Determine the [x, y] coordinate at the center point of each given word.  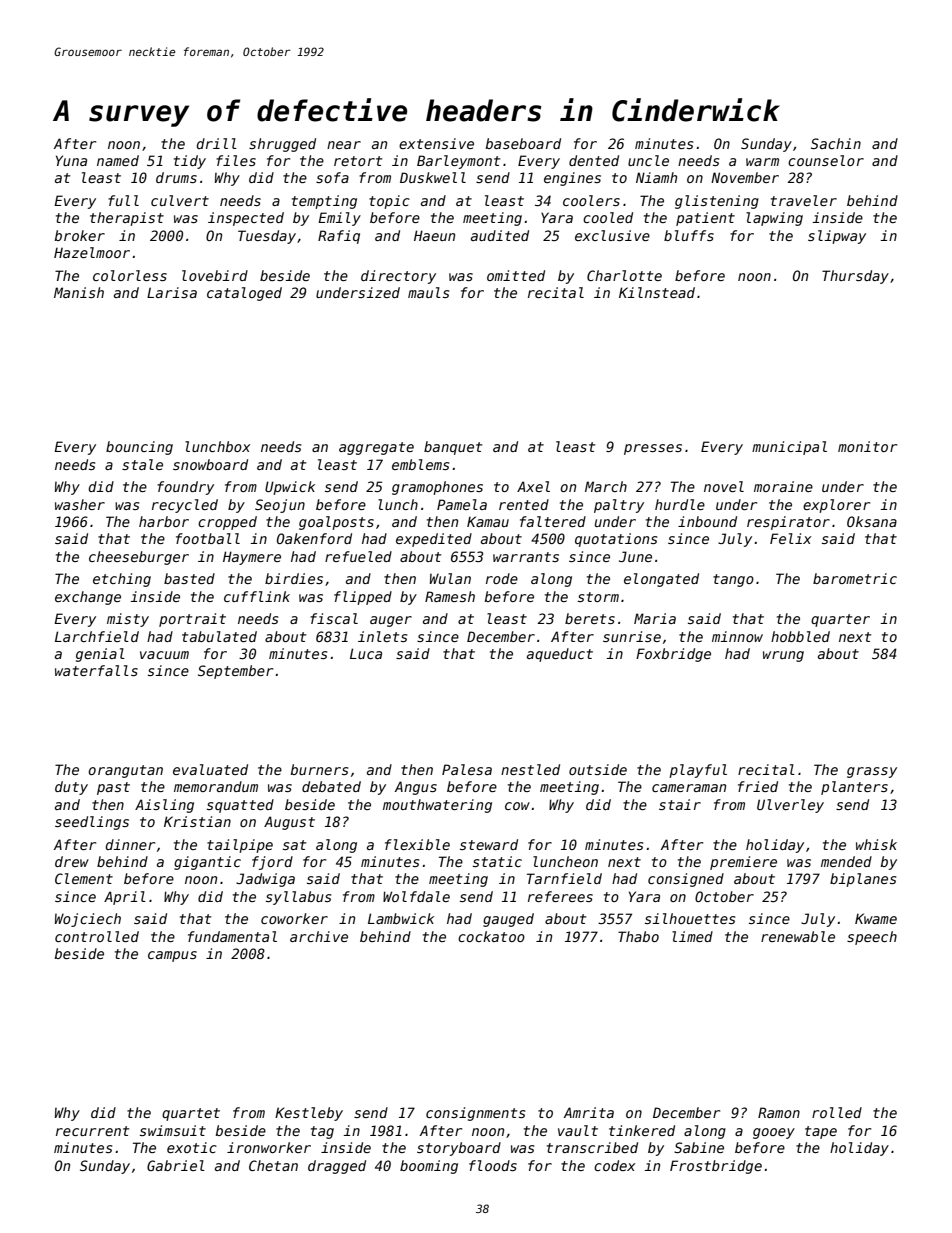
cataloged [244, 294]
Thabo [638, 936]
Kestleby [309, 1114]
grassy [872, 772]
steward [489, 844]
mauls [428, 292]
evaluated [210, 769]
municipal [789, 448]
